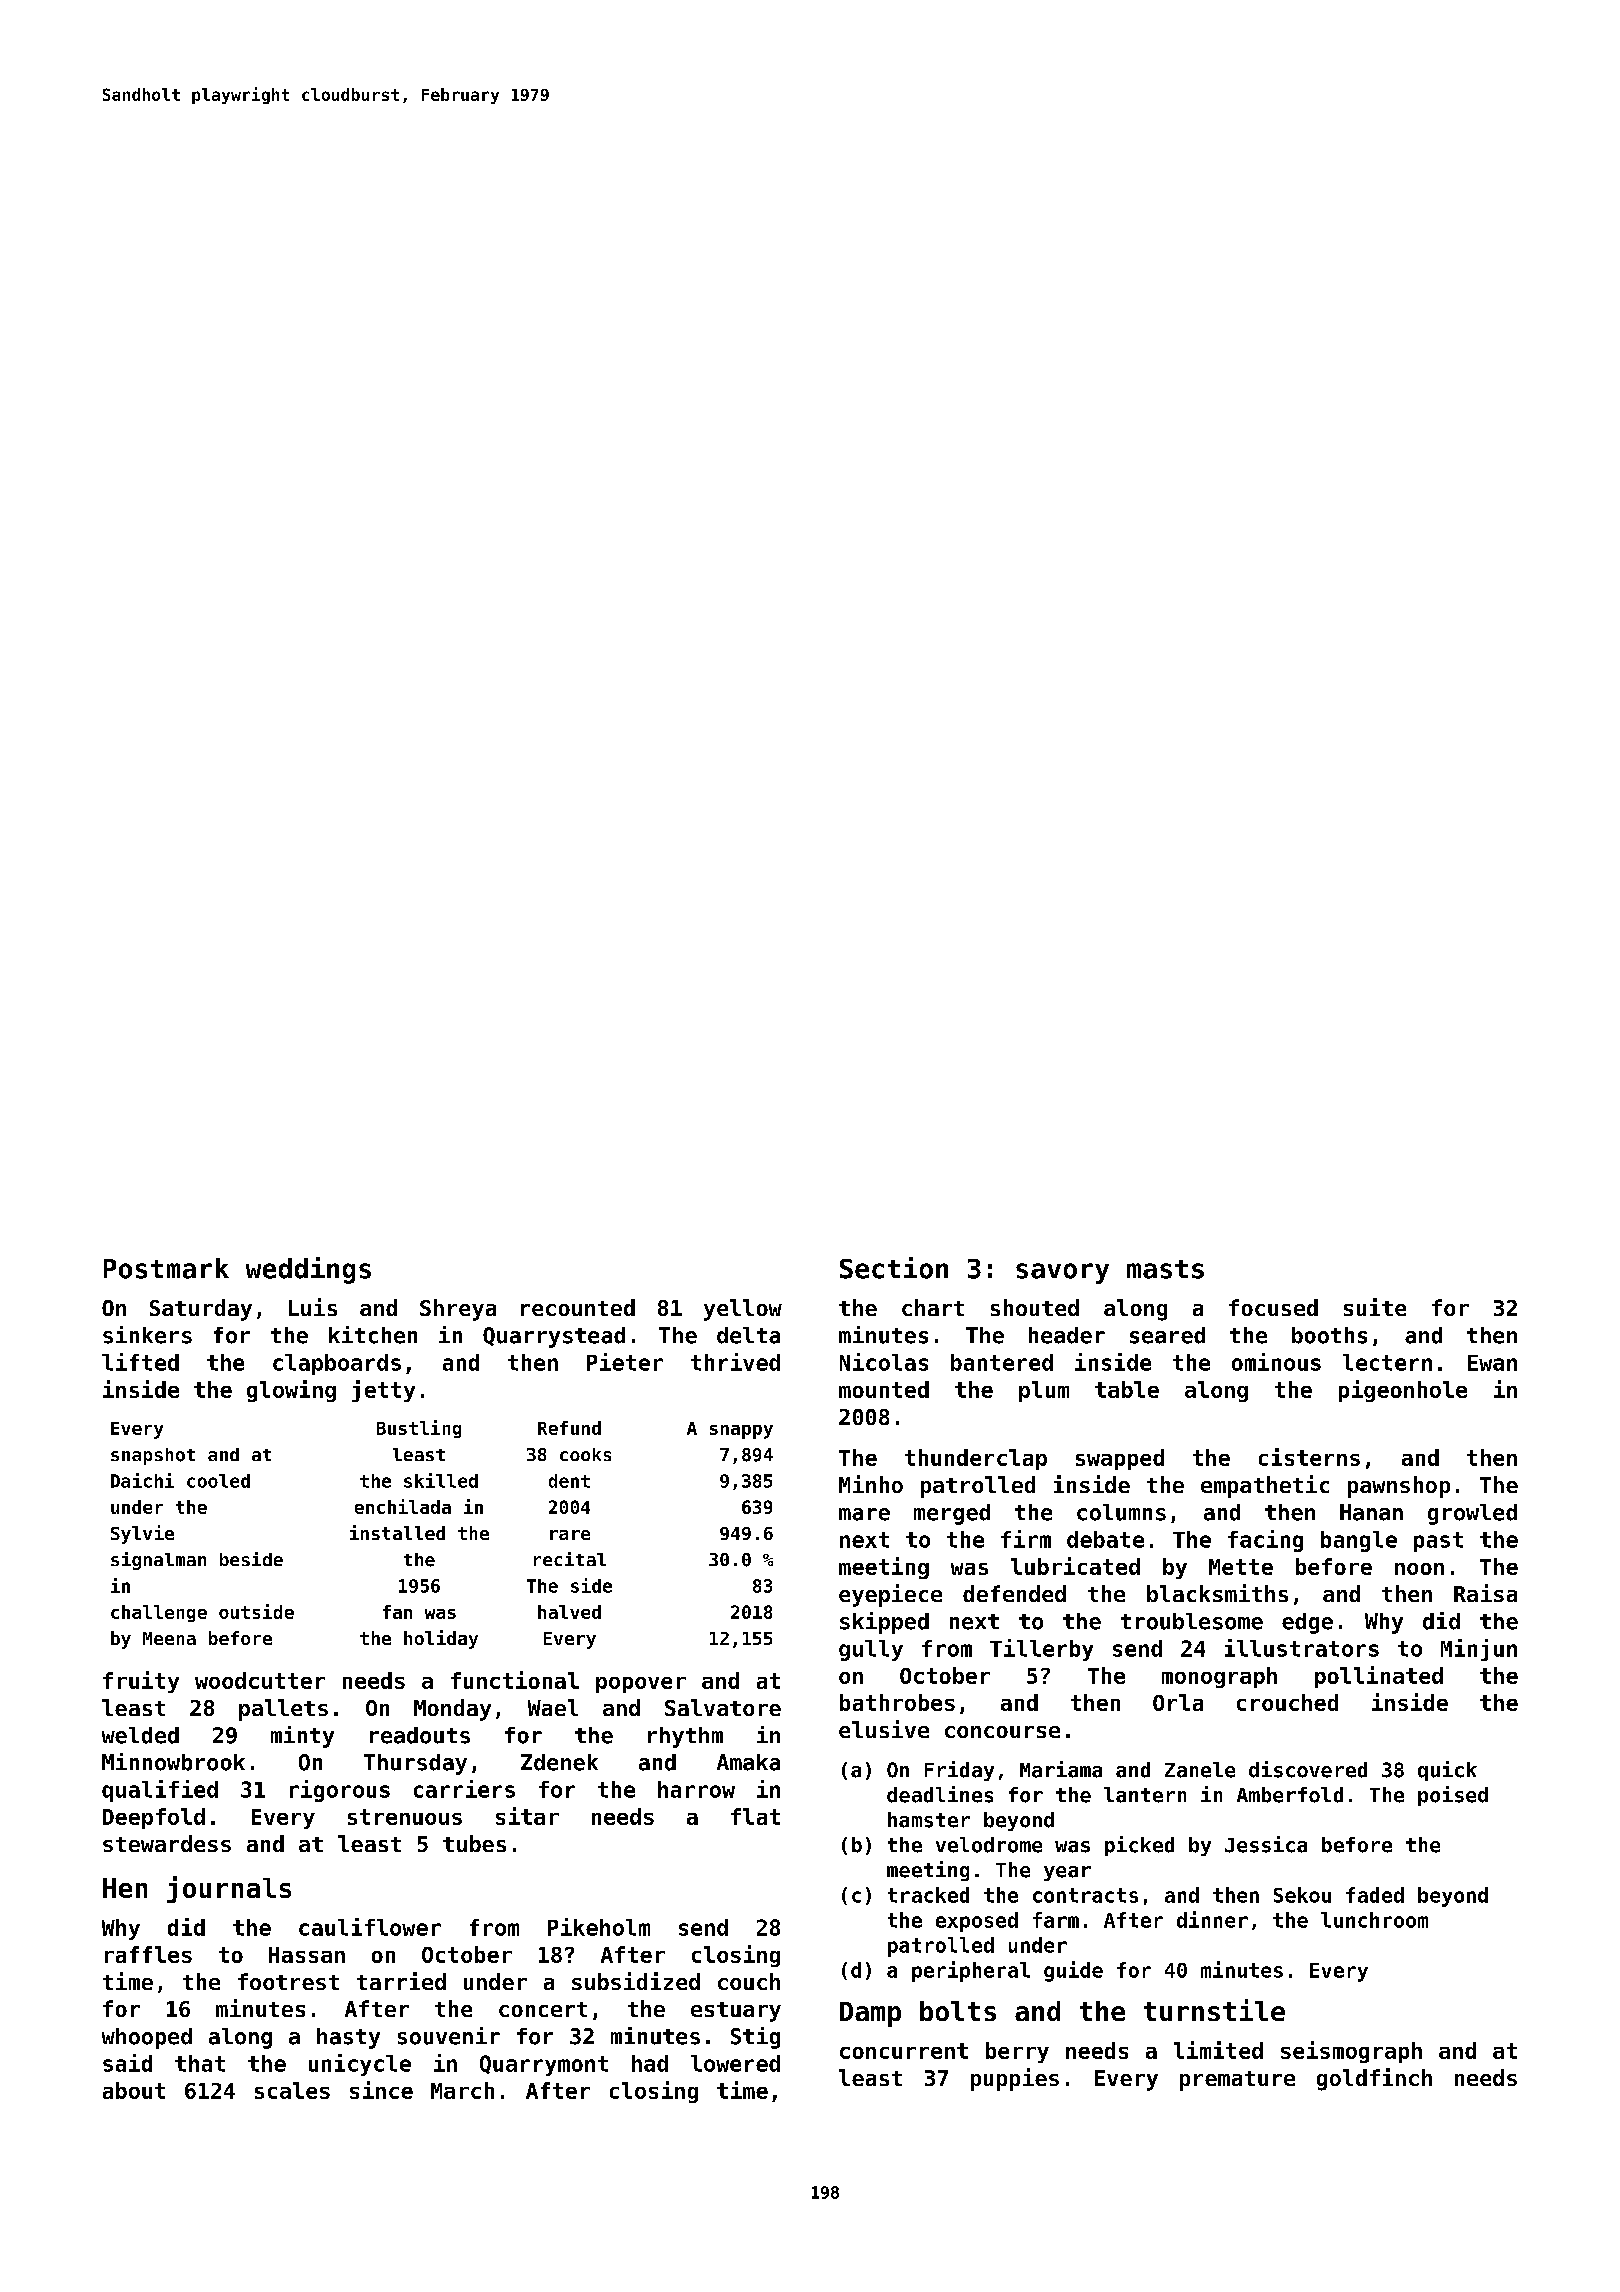 This document has width=1620, height=2292. What do you see at coordinates (1165, 1269) in the document?
I see `masts` at bounding box center [1165, 1269].
